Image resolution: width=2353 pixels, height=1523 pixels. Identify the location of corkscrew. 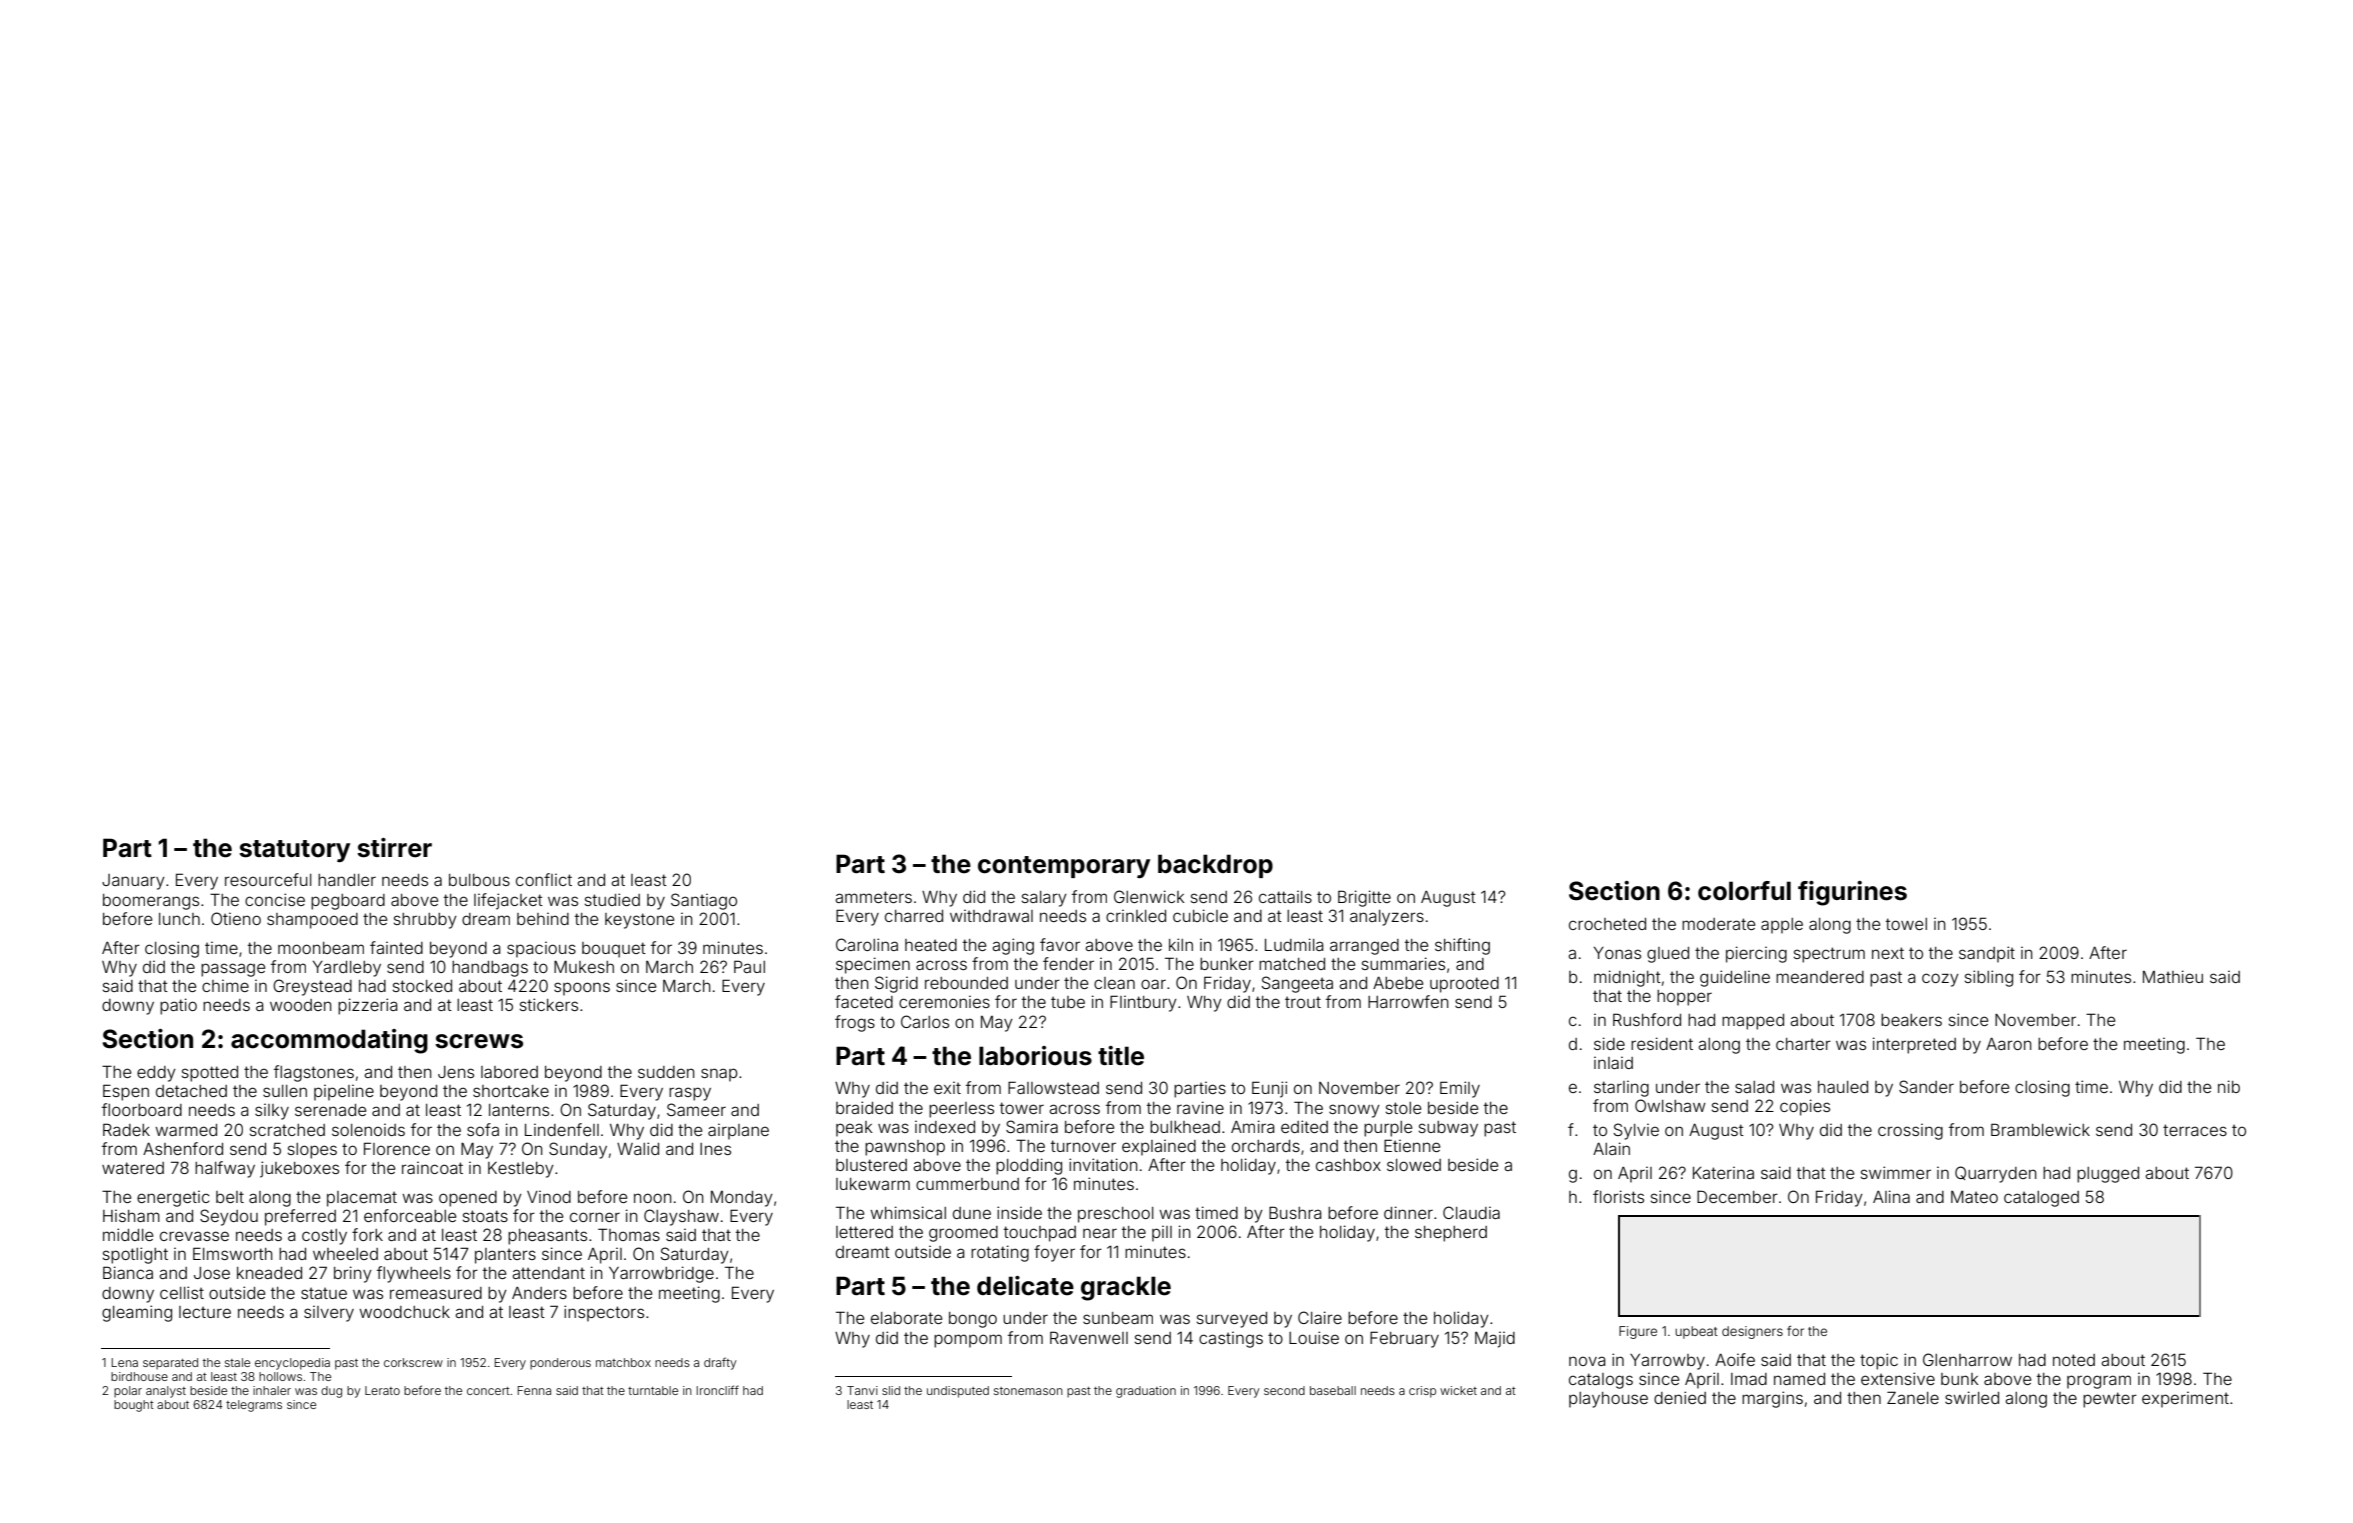
(413, 1362).
